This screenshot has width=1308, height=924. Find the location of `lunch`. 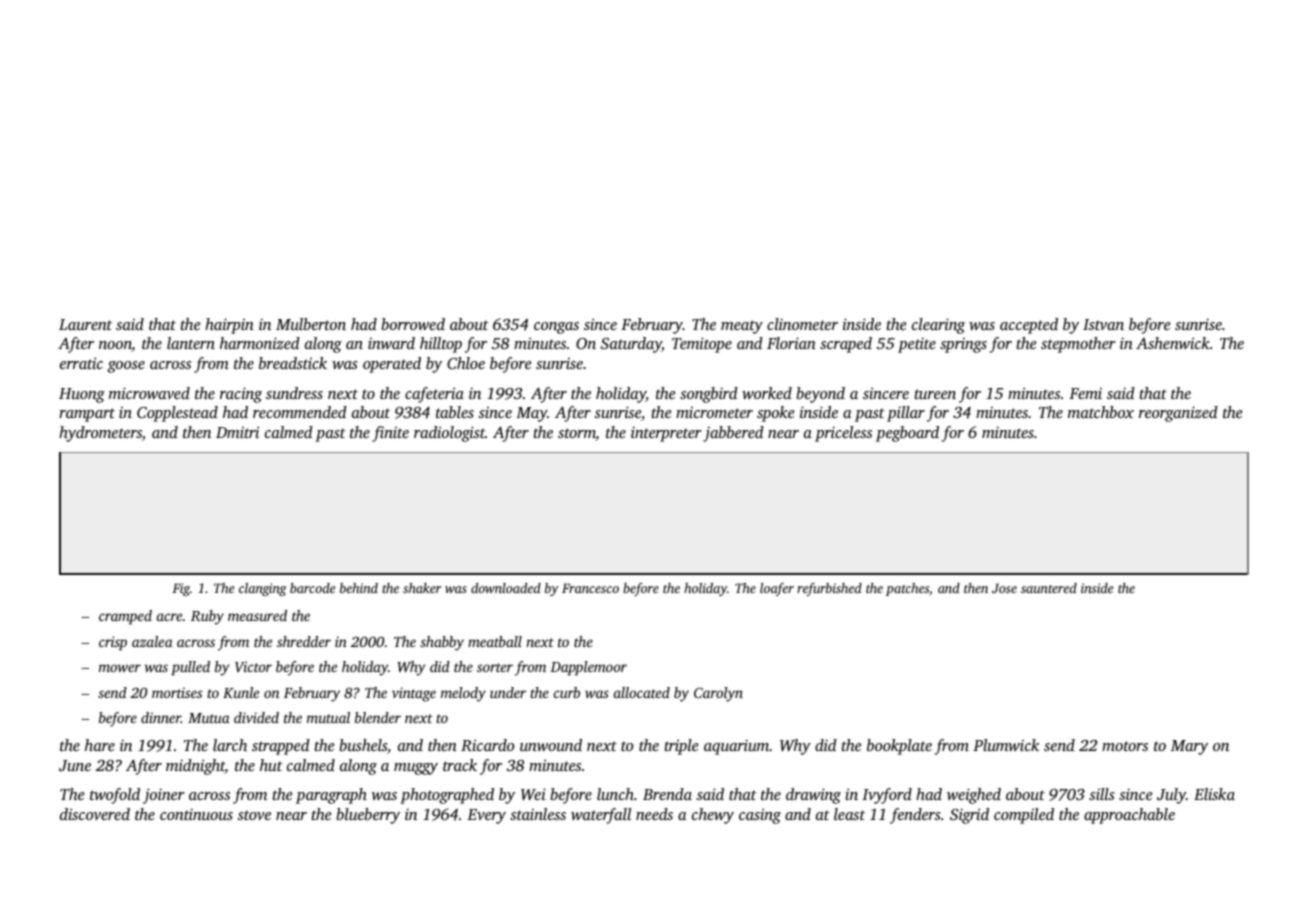

lunch is located at coordinates (615, 794).
